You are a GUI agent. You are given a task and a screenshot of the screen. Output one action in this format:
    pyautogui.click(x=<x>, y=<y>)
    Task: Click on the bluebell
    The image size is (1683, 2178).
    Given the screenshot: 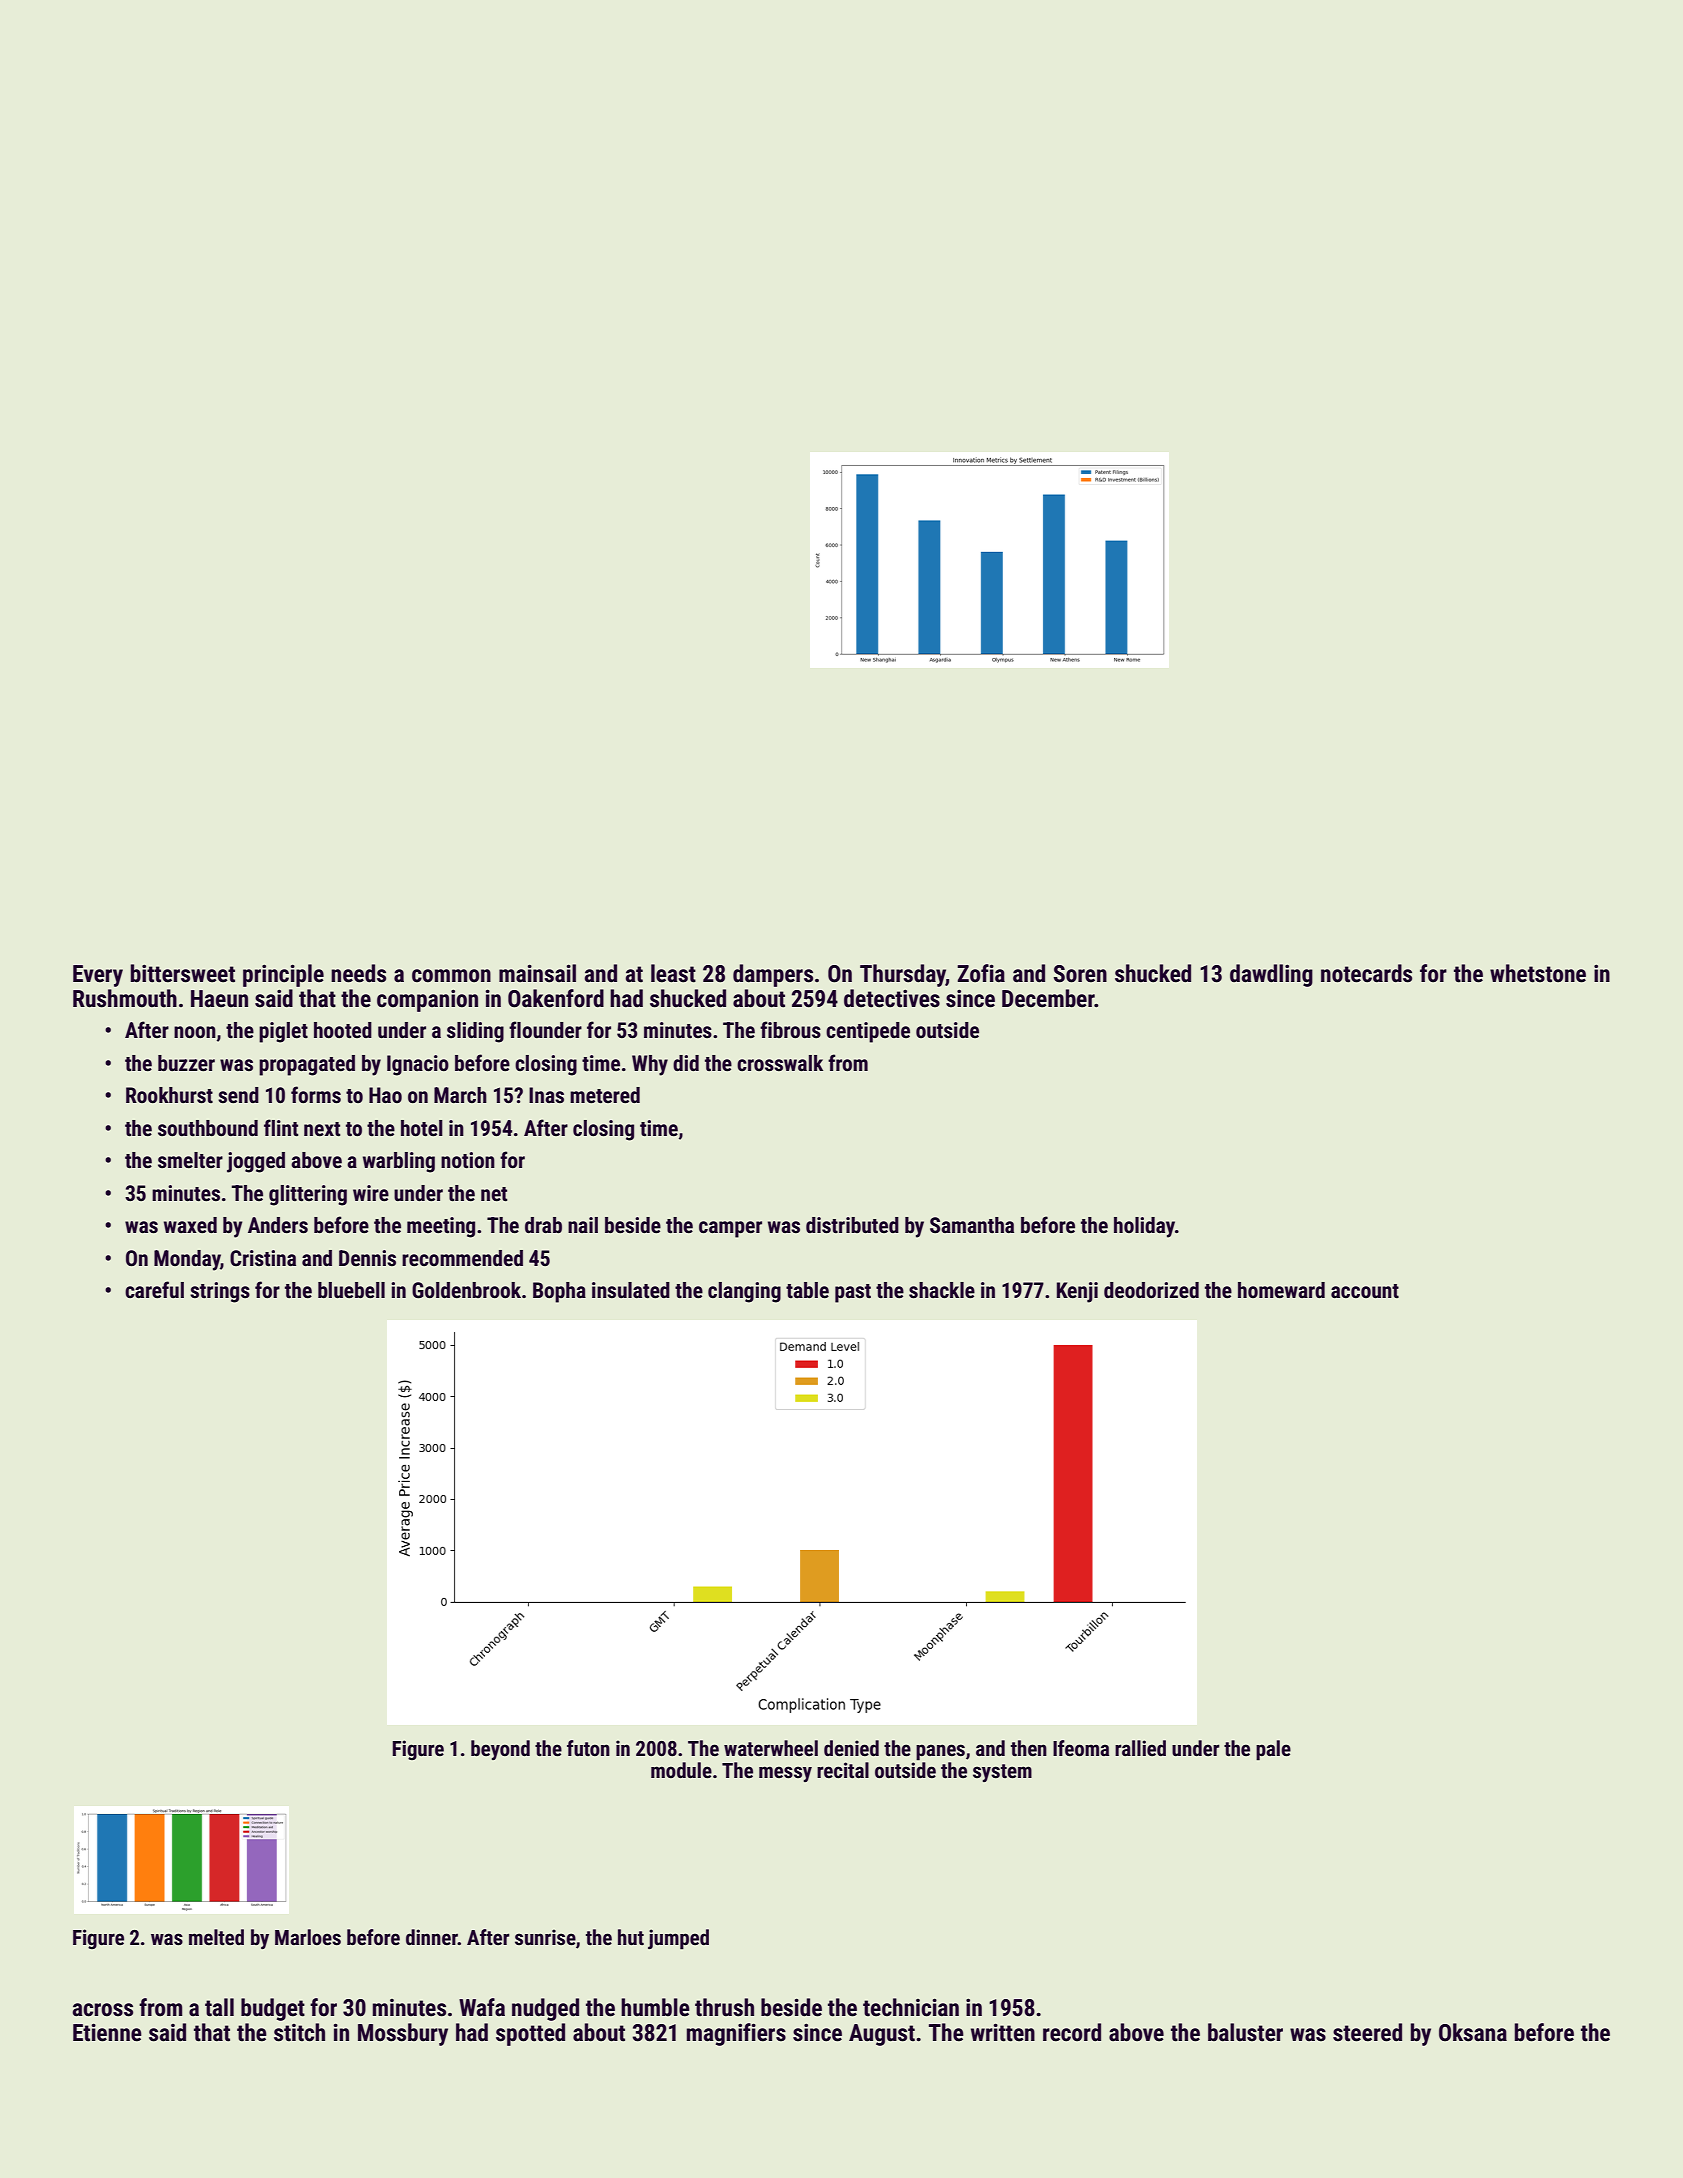 What is the action you would take?
    pyautogui.click(x=351, y=1290)
